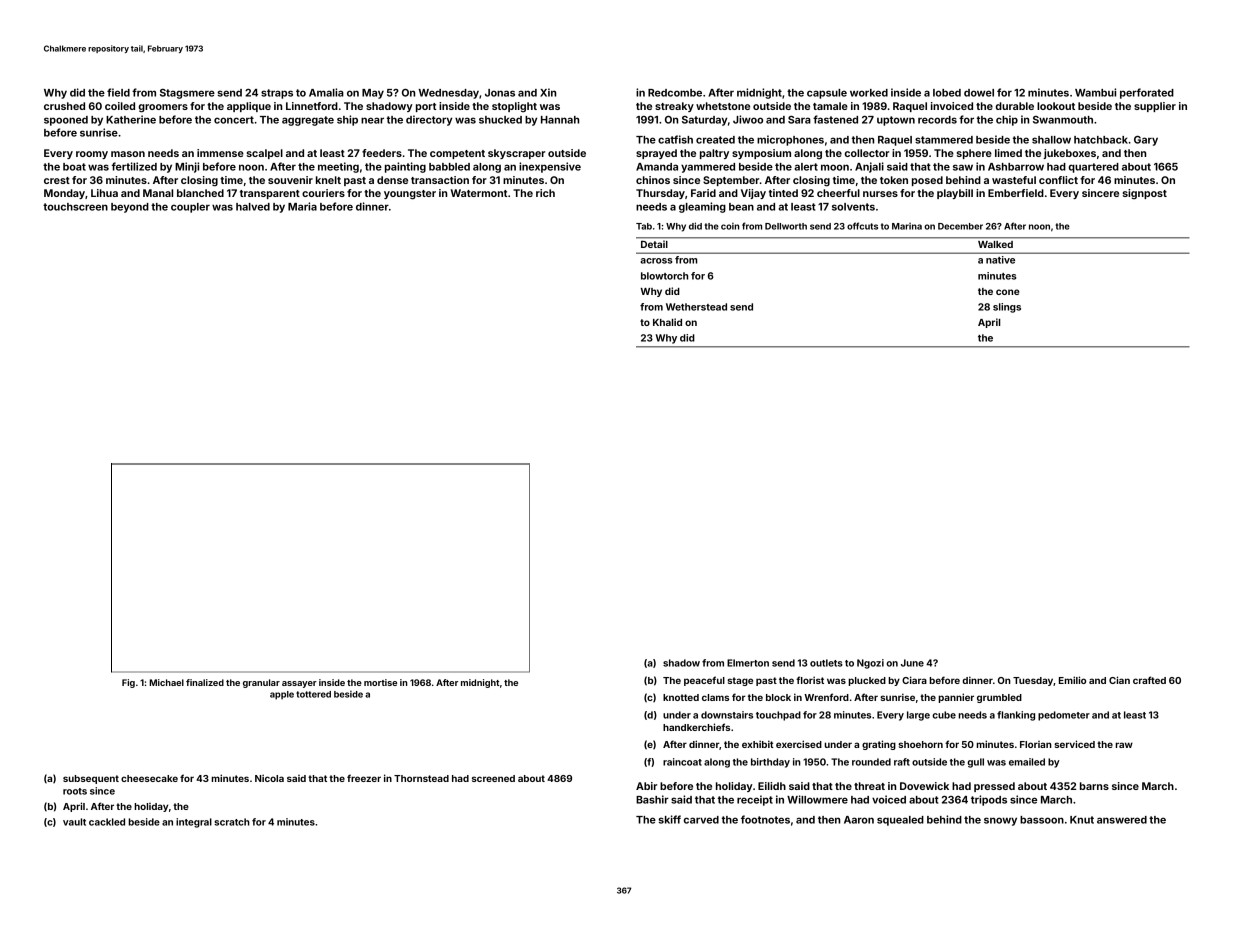 Image resolution: width=1233 pixels, height=952 pixels. What do you see at coordinates (912, 663) in the page?
I see `June` at bounding box center [912, 663].
